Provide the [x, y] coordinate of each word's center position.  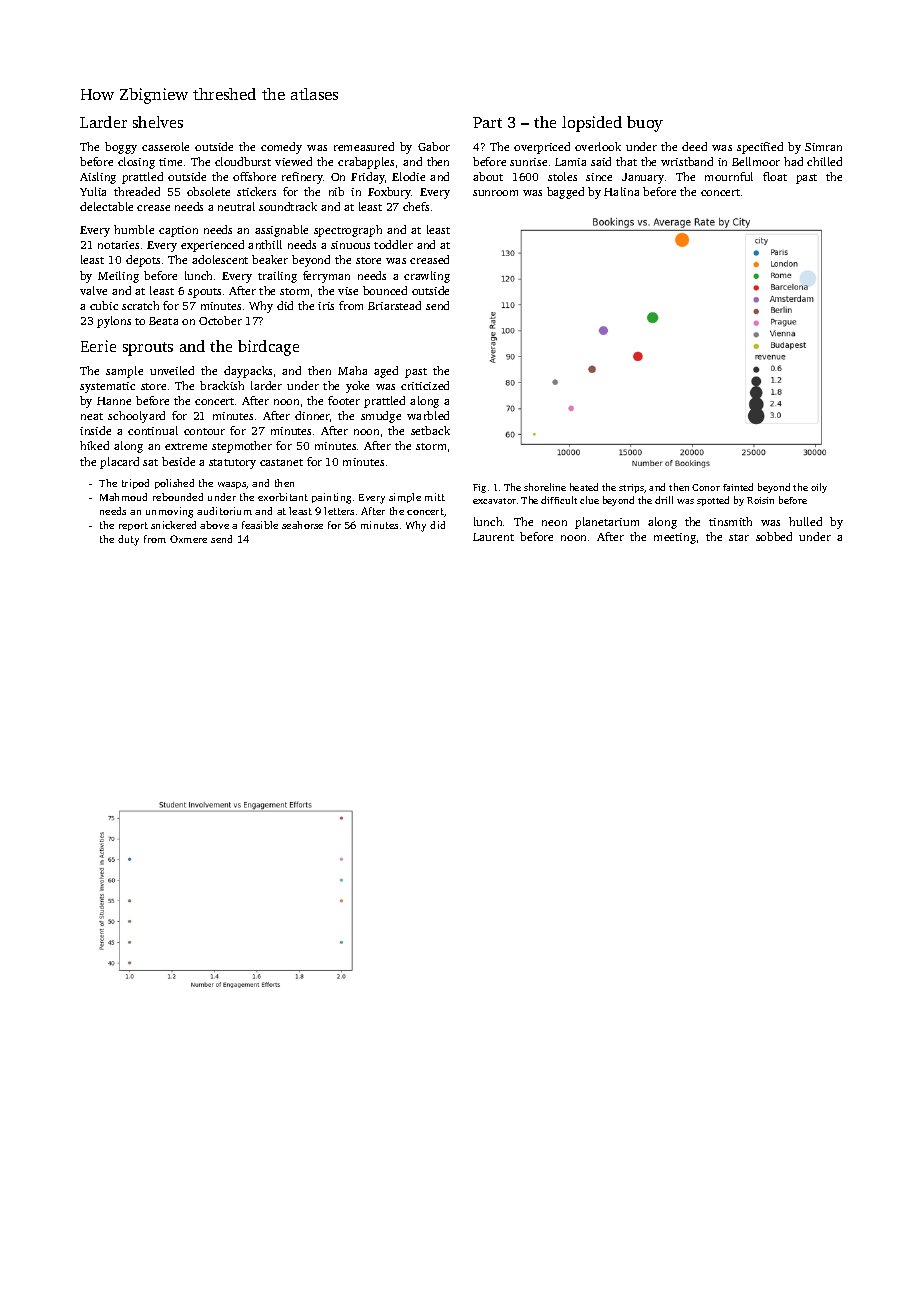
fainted [738, 487]
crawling [427, 277]
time [170, 162]
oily [819, 488]
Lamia [570, 162]
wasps [232, 485]
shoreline [545, 487]
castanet [281, 462]
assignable [281, 231]
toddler [393, 244]
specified [760, 148]
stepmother [242, 447]
